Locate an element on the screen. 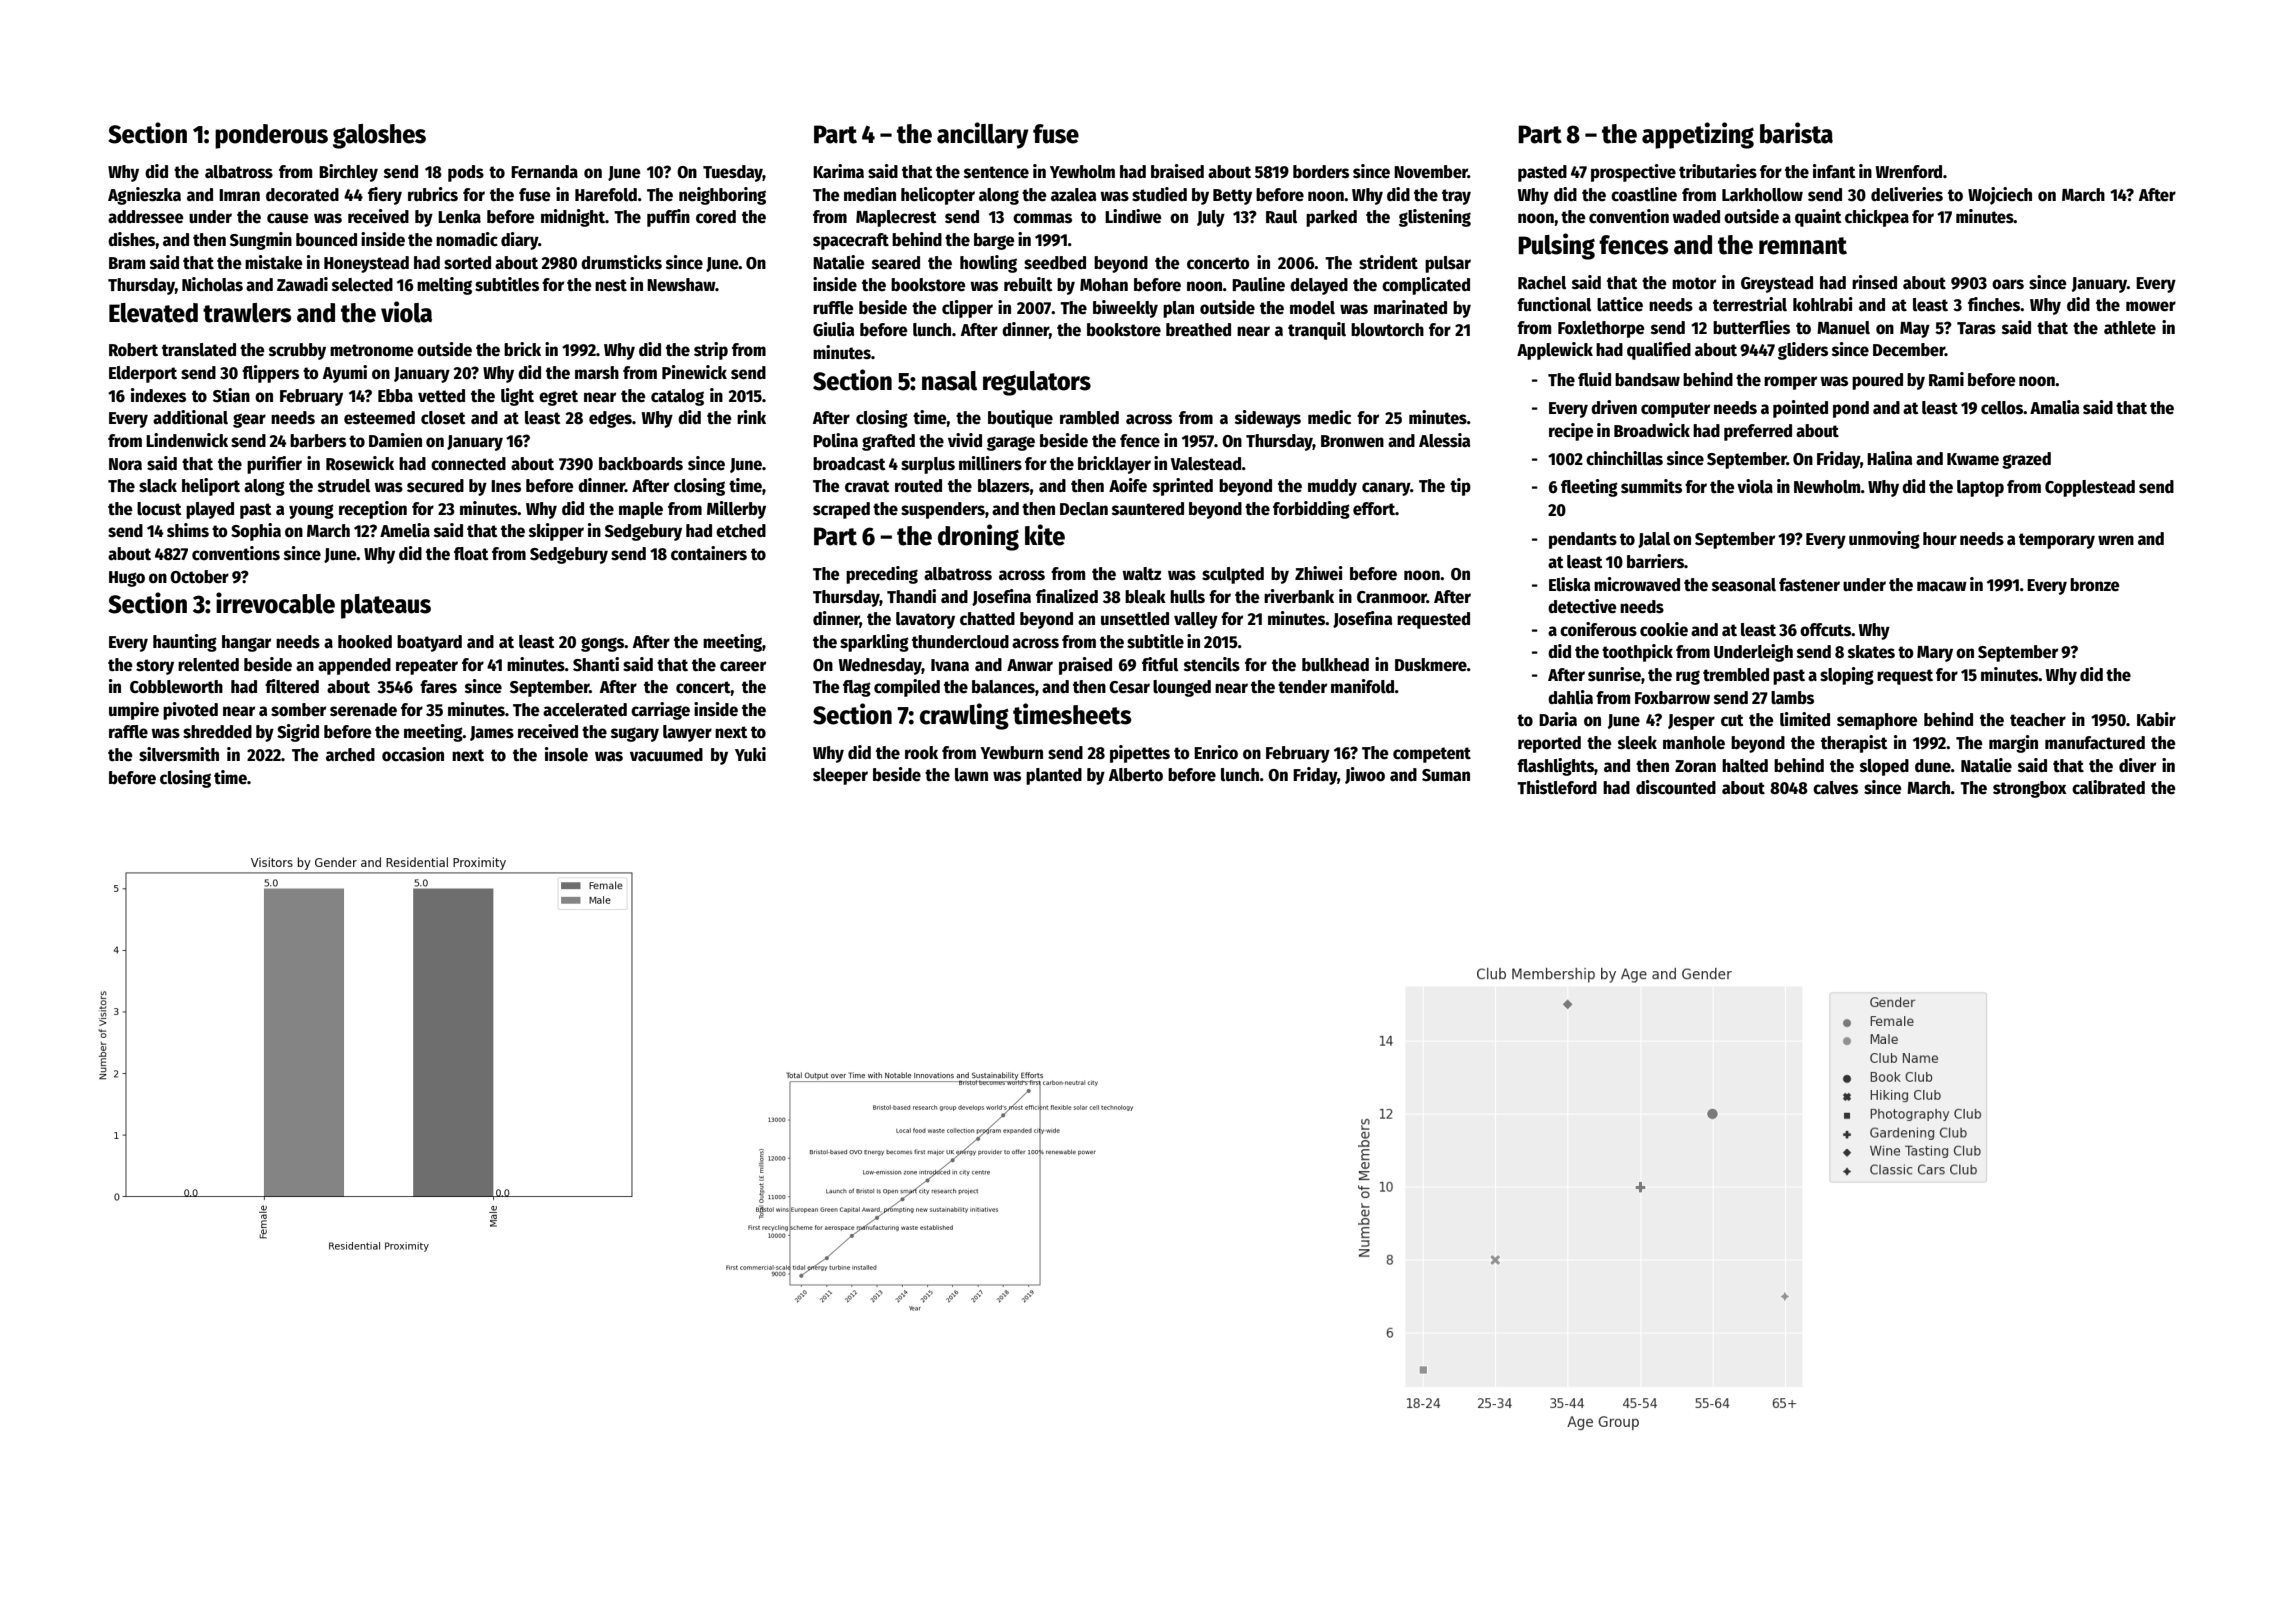 This screenshot has height=1615, width=2284. appetizing is located at coordinates (1698, 135).
